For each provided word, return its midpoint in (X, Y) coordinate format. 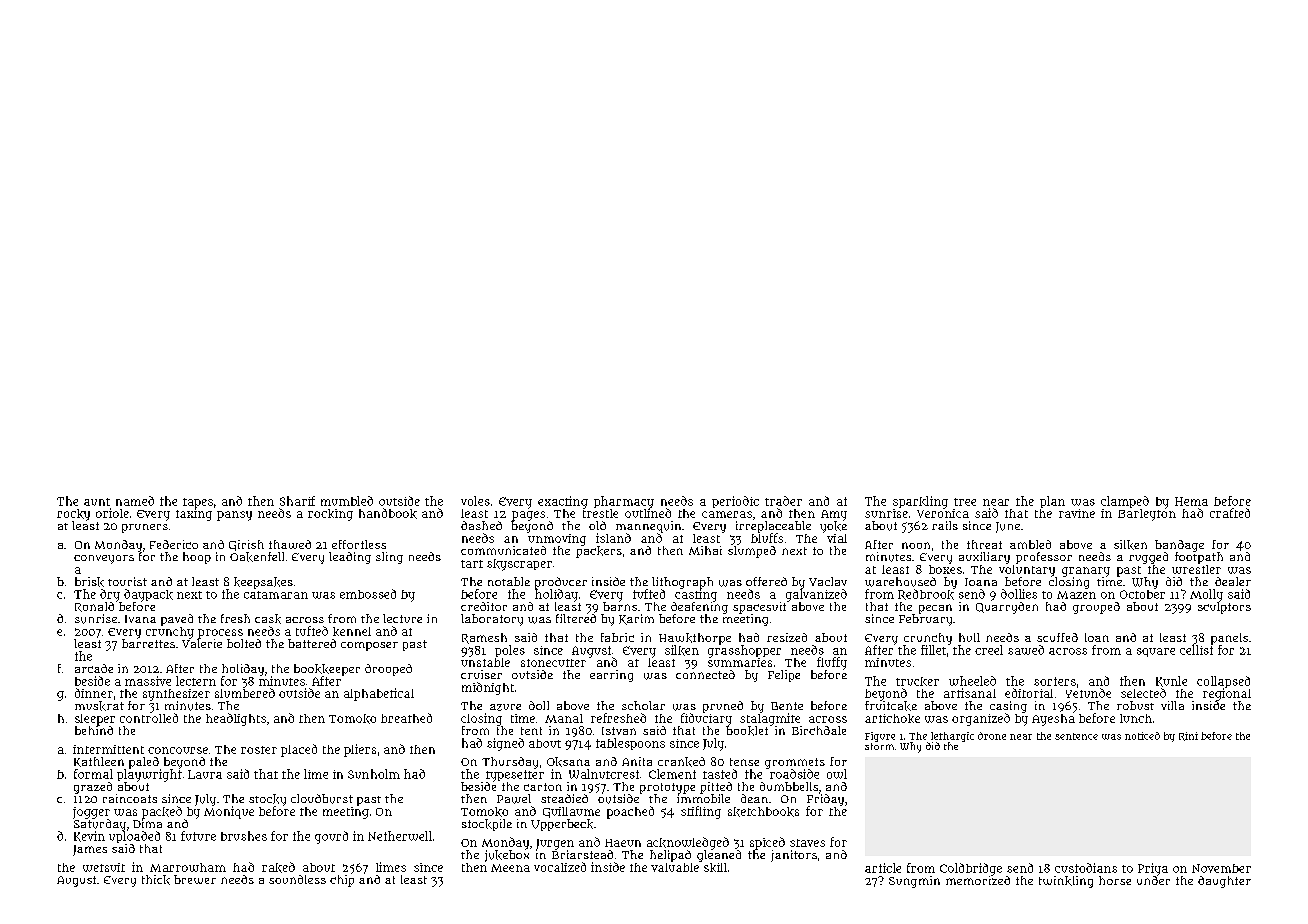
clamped (1125, 502)
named (135, 501)
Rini (1188, 736)
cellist (1196, 650)
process (220, 634)
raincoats (130, 798)
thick (156, 880)
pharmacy (624, 502)
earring (611, 676)
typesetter (515, 776)
